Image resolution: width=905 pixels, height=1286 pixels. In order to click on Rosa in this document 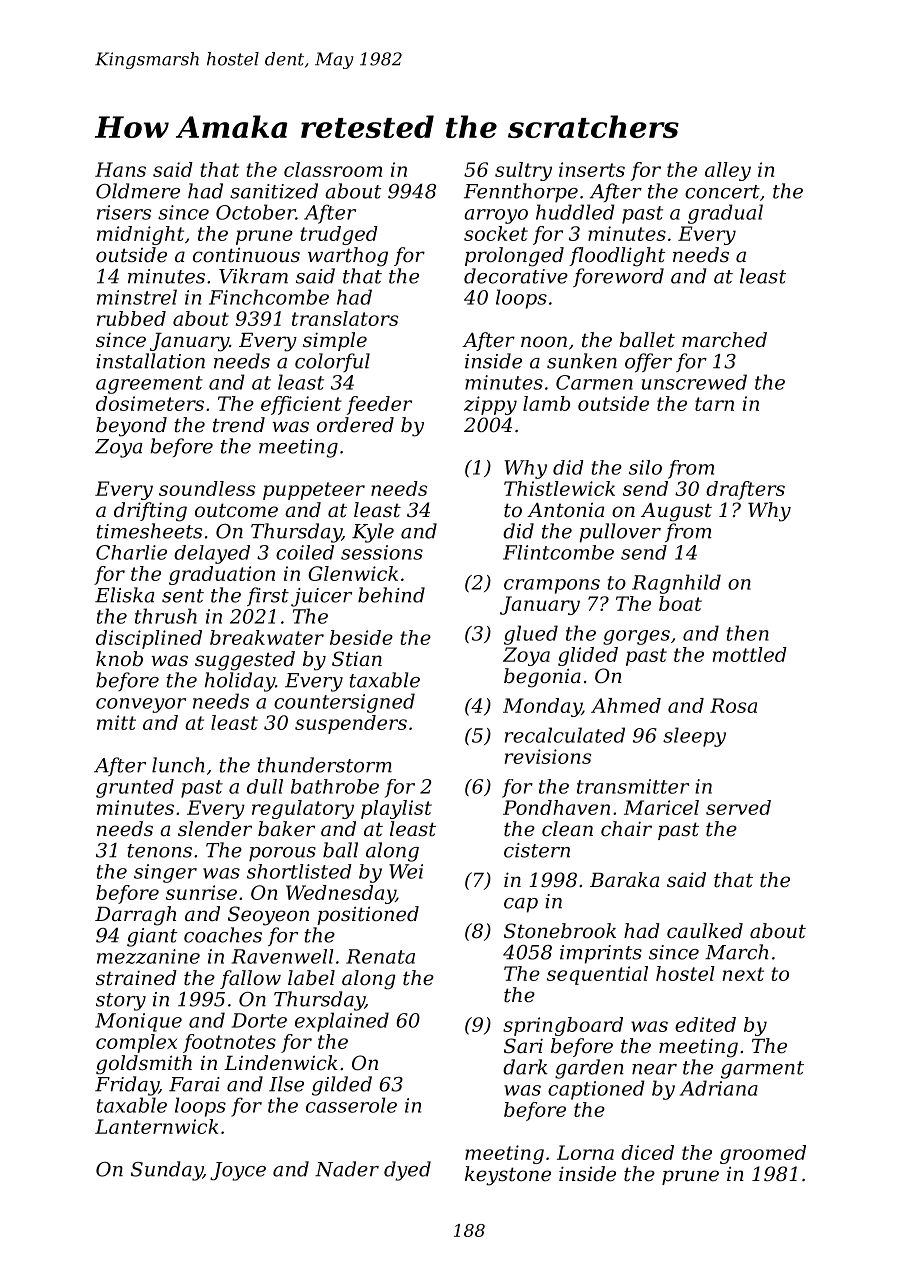, I will do `click(733, 705)`.
